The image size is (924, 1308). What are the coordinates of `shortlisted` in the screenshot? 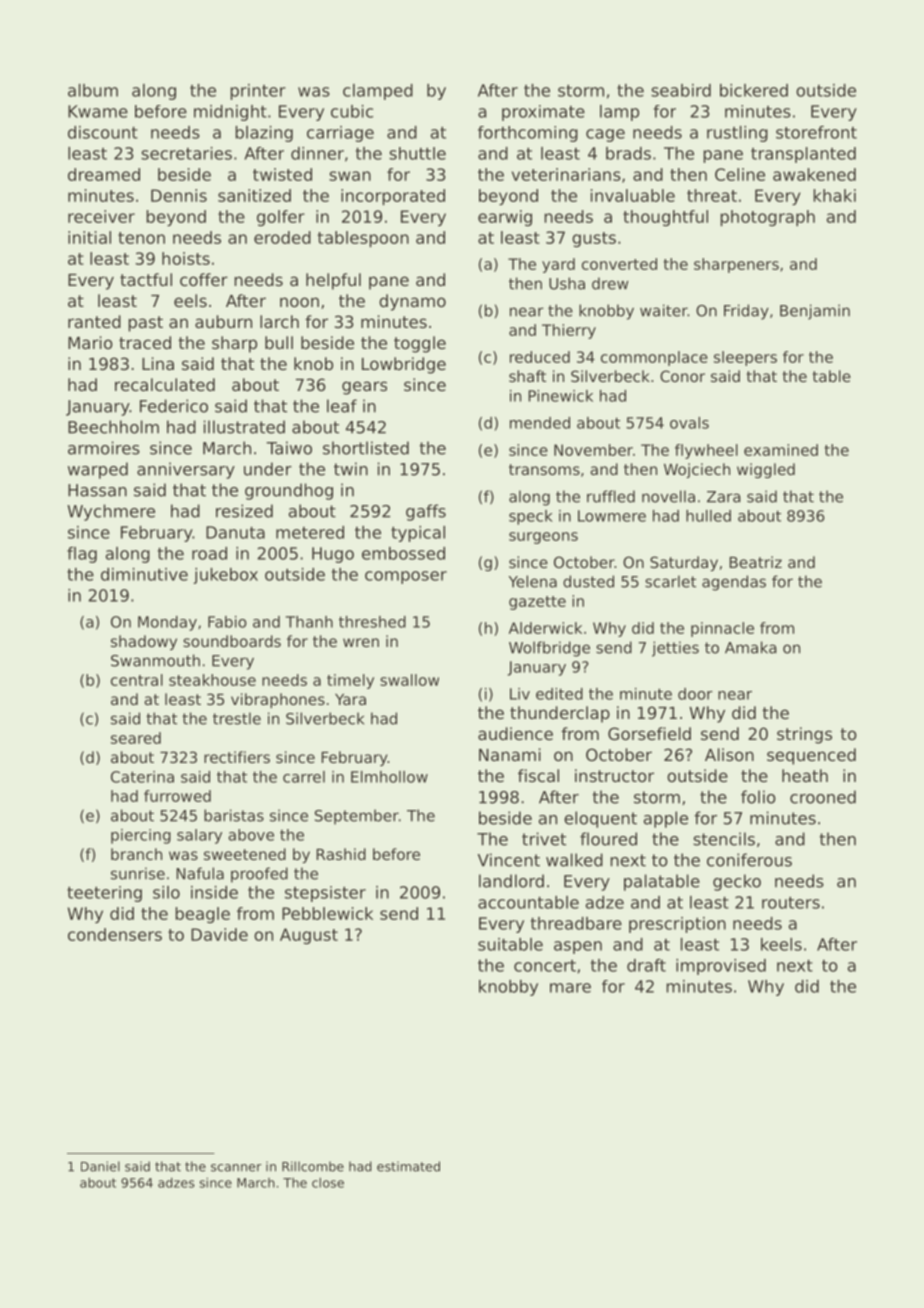 It's located at (366, 448).
